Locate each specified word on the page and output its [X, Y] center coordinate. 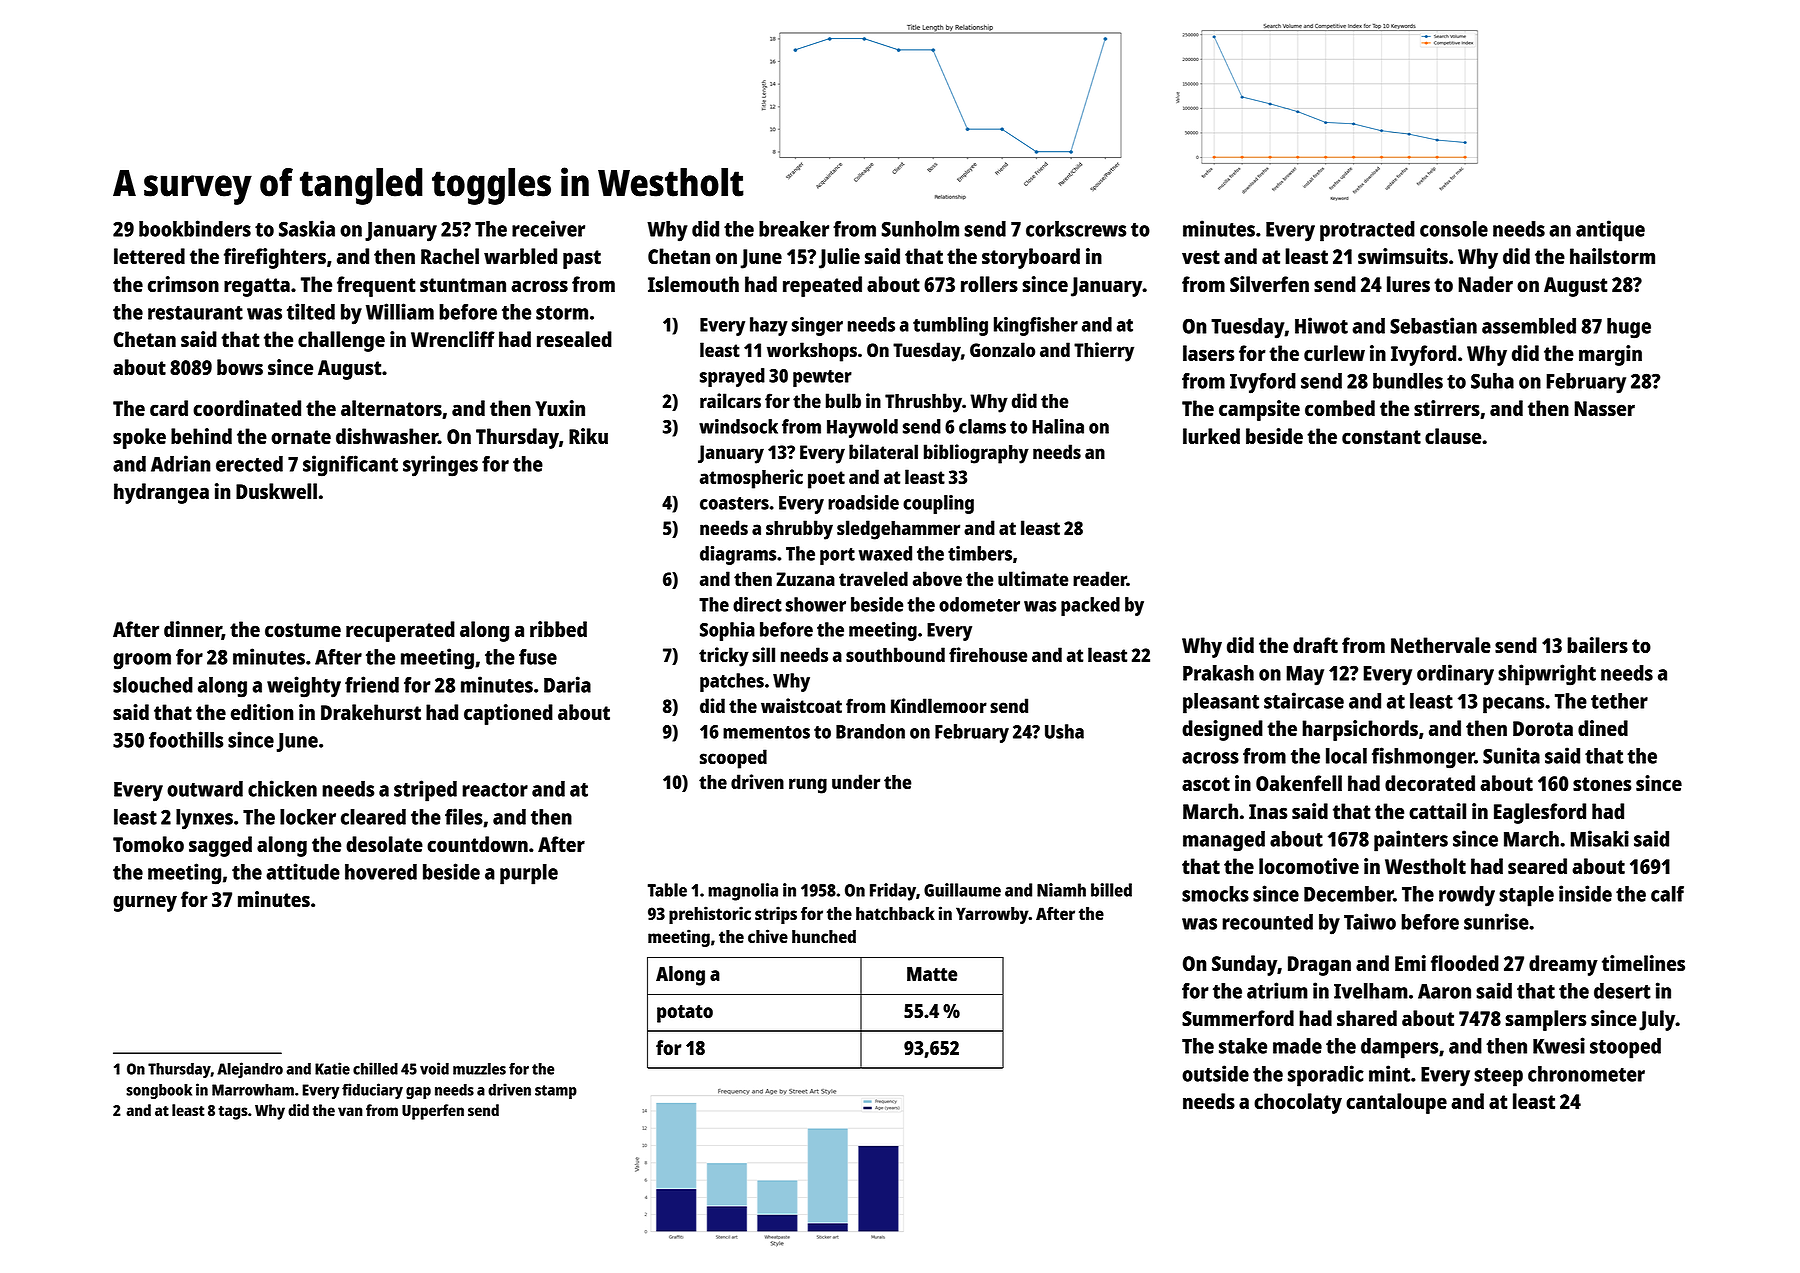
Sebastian [1433, 325]
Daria [567, 684]
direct [757, 604]
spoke [139, 438]
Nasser [1604, 408]
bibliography [976, 454]
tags [233, 1113]
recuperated [400, 631]
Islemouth [693, 284]
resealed [574, 339]
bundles [1408, 381]
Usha [1064, 731]
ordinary [1455, 675]
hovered [381, 872]
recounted [1267, 922]
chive [768, 936]
